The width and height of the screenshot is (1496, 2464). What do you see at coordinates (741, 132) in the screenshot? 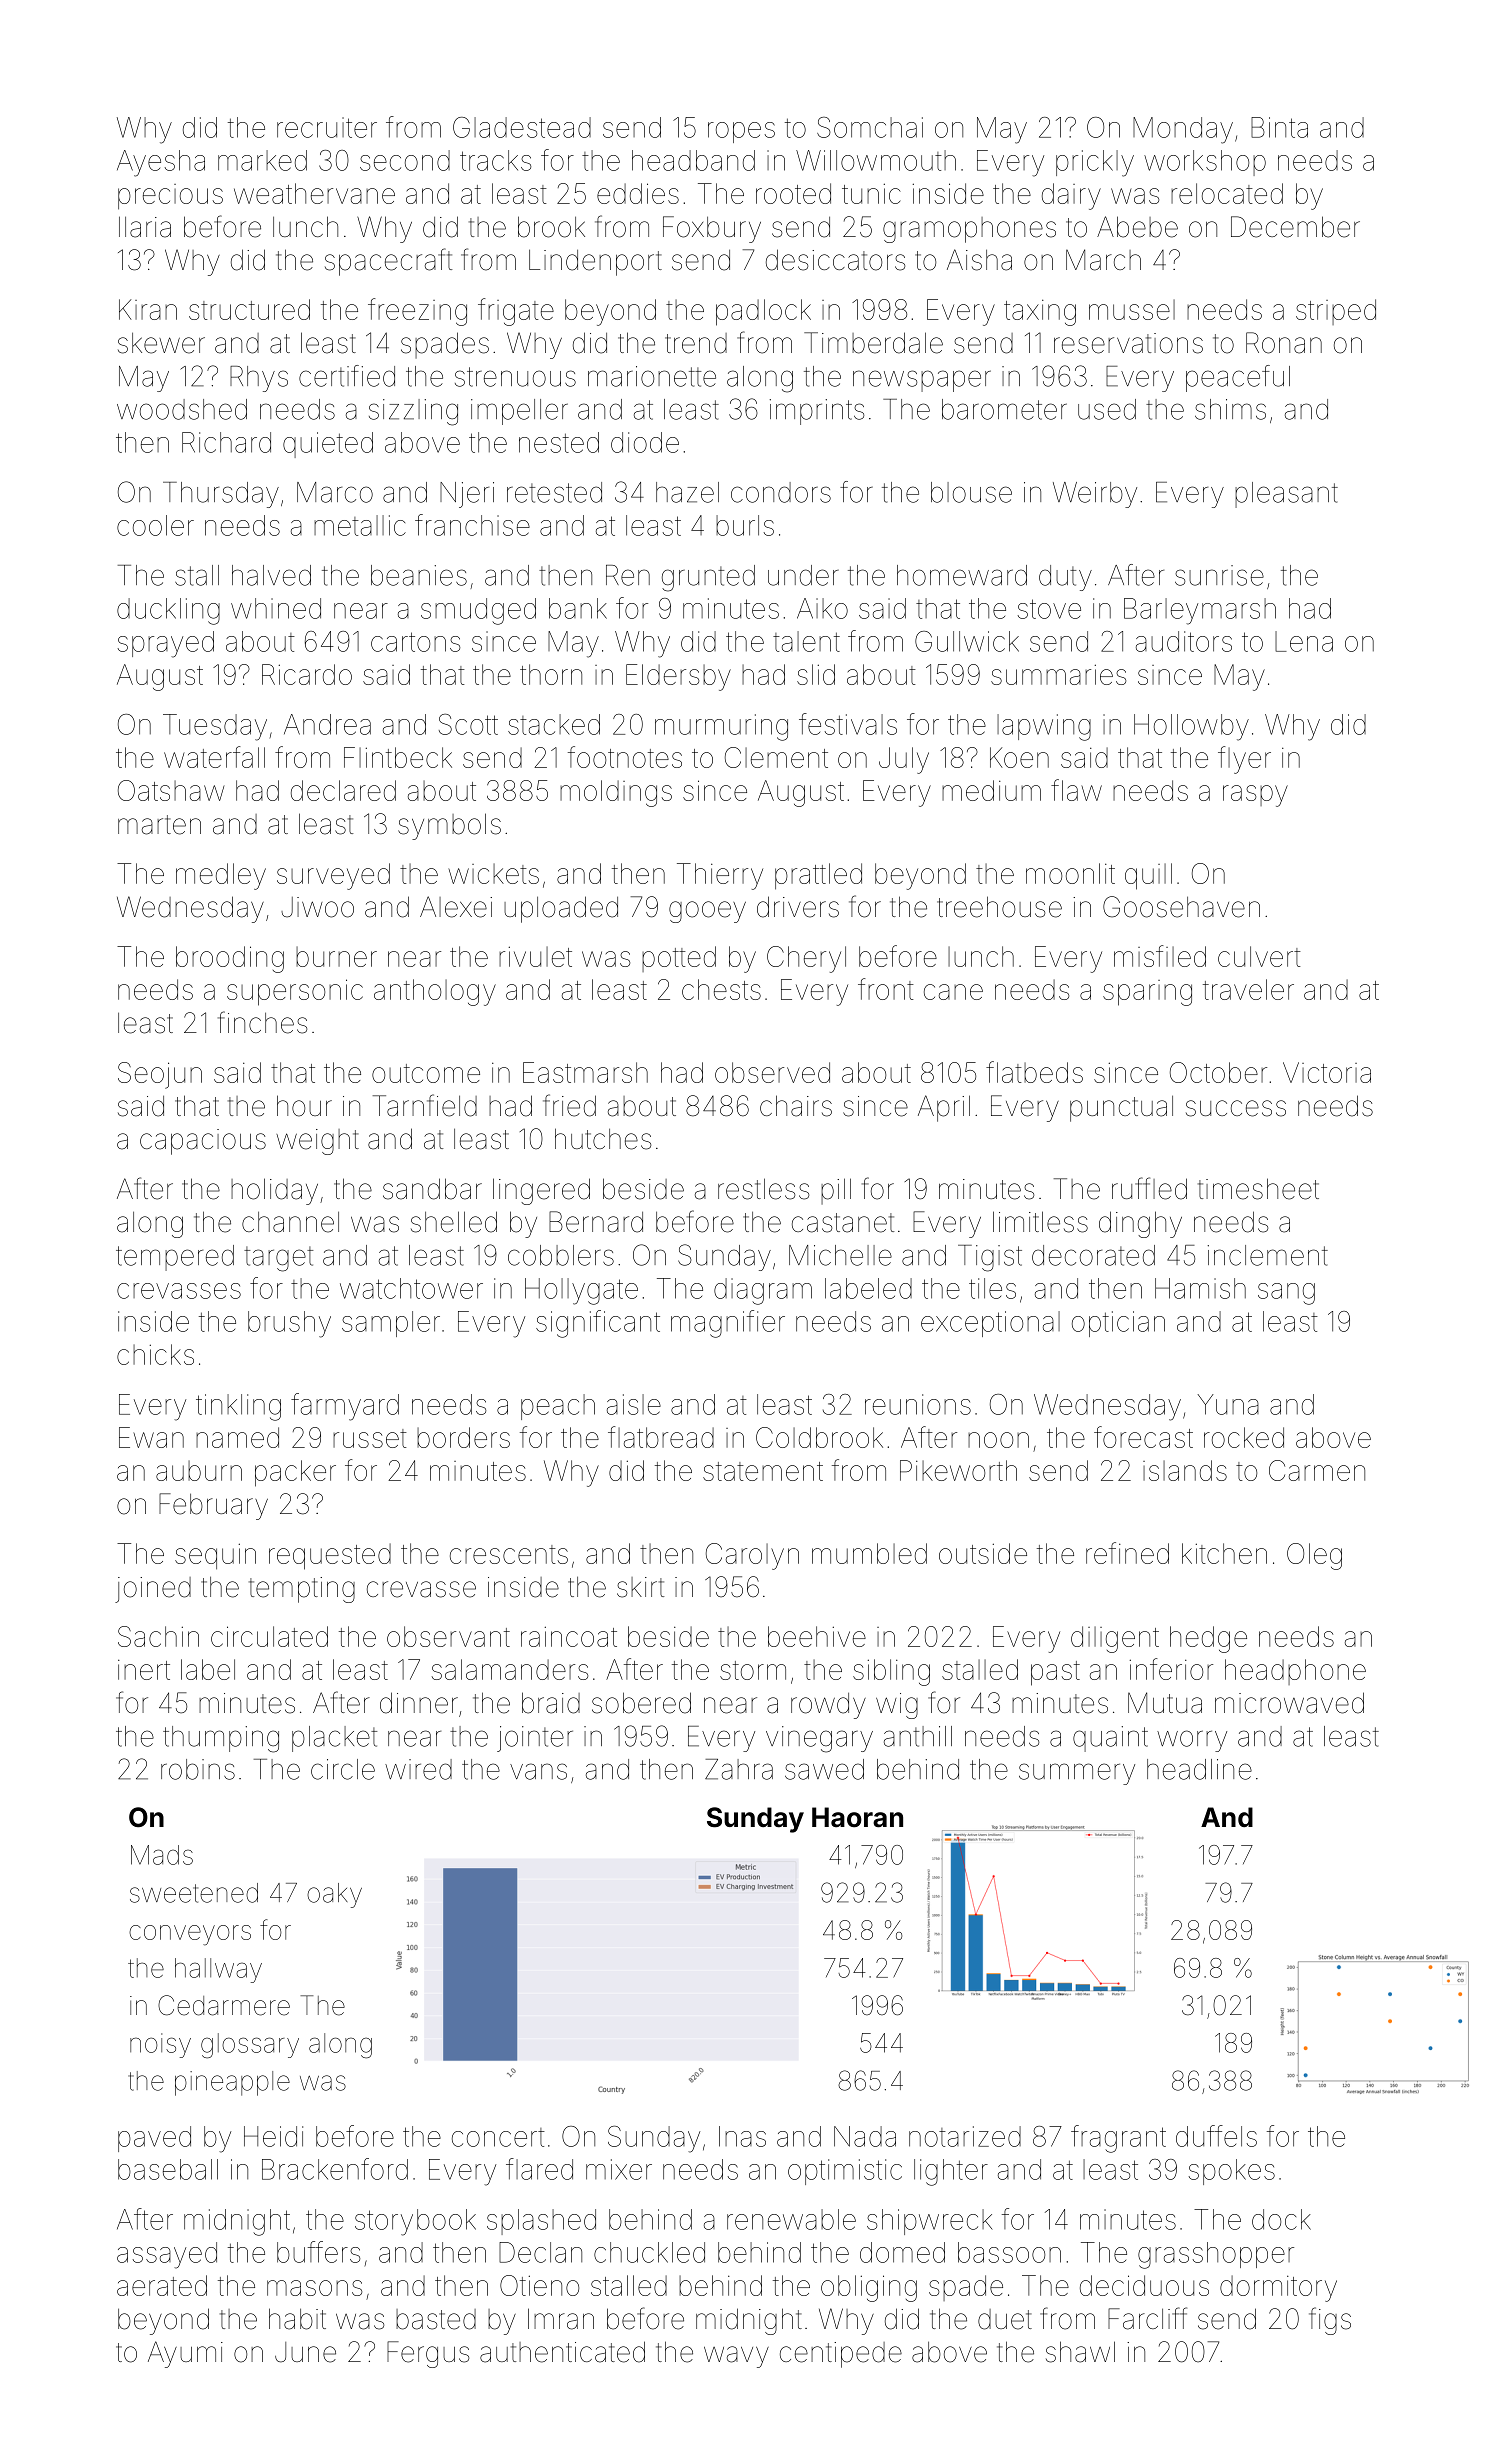
I see `ropes` at bounding box center [741, 132].
